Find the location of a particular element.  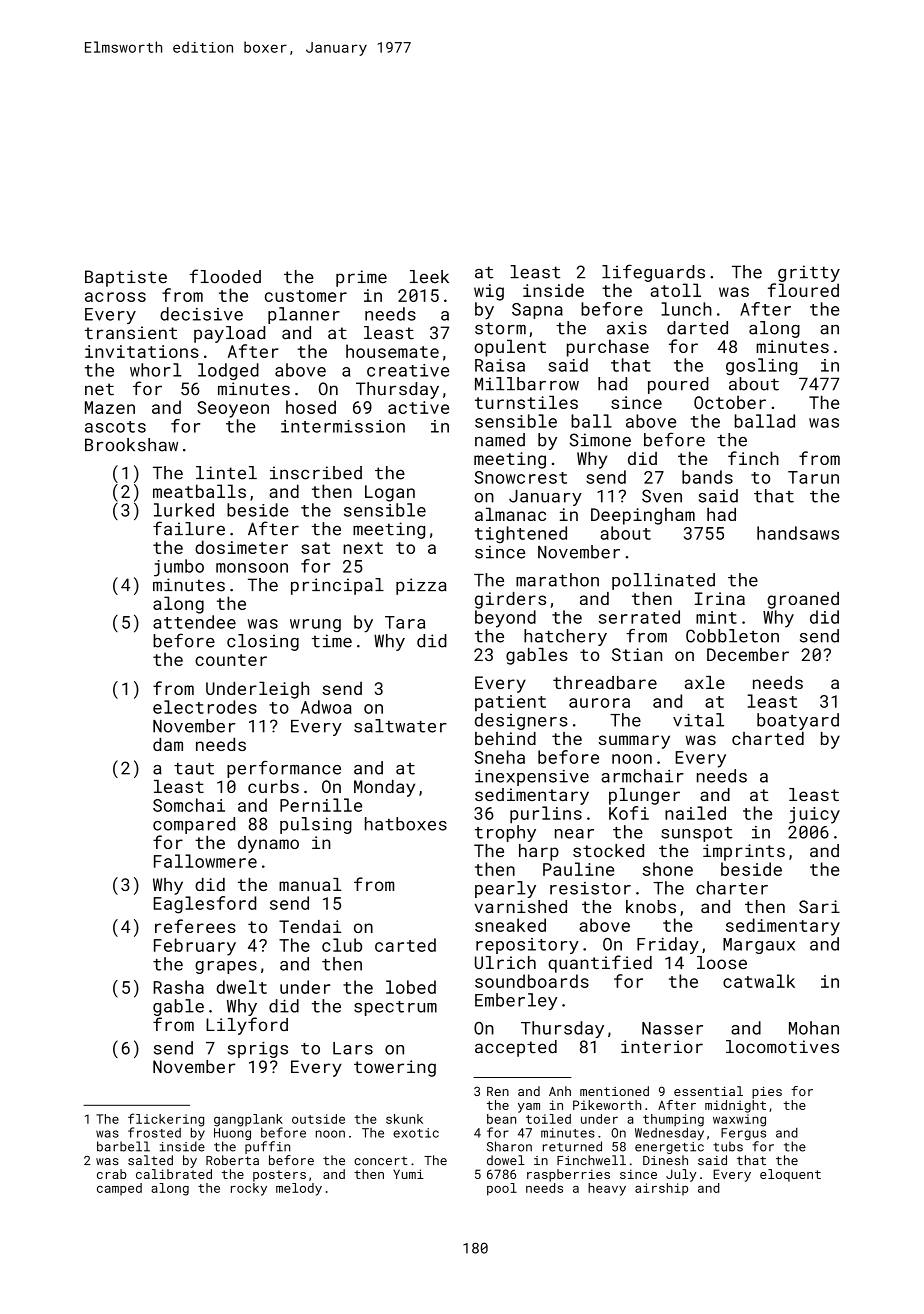

juicy is located at coordinates (814, 815).
